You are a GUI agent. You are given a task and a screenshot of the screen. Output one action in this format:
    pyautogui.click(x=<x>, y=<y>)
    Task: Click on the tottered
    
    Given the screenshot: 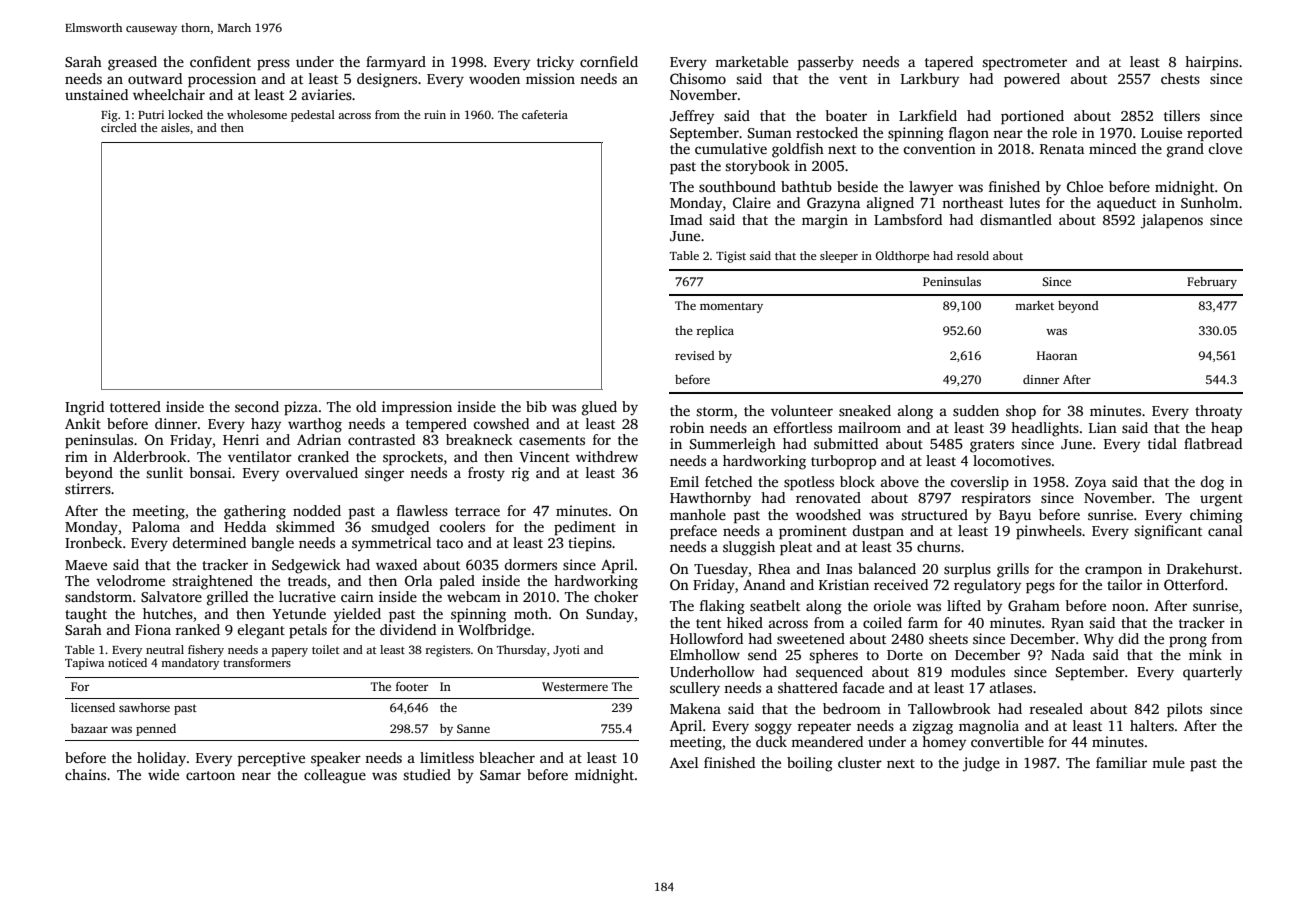 What is the action you would take?
    pyautogui.click(x=135, y=406)
